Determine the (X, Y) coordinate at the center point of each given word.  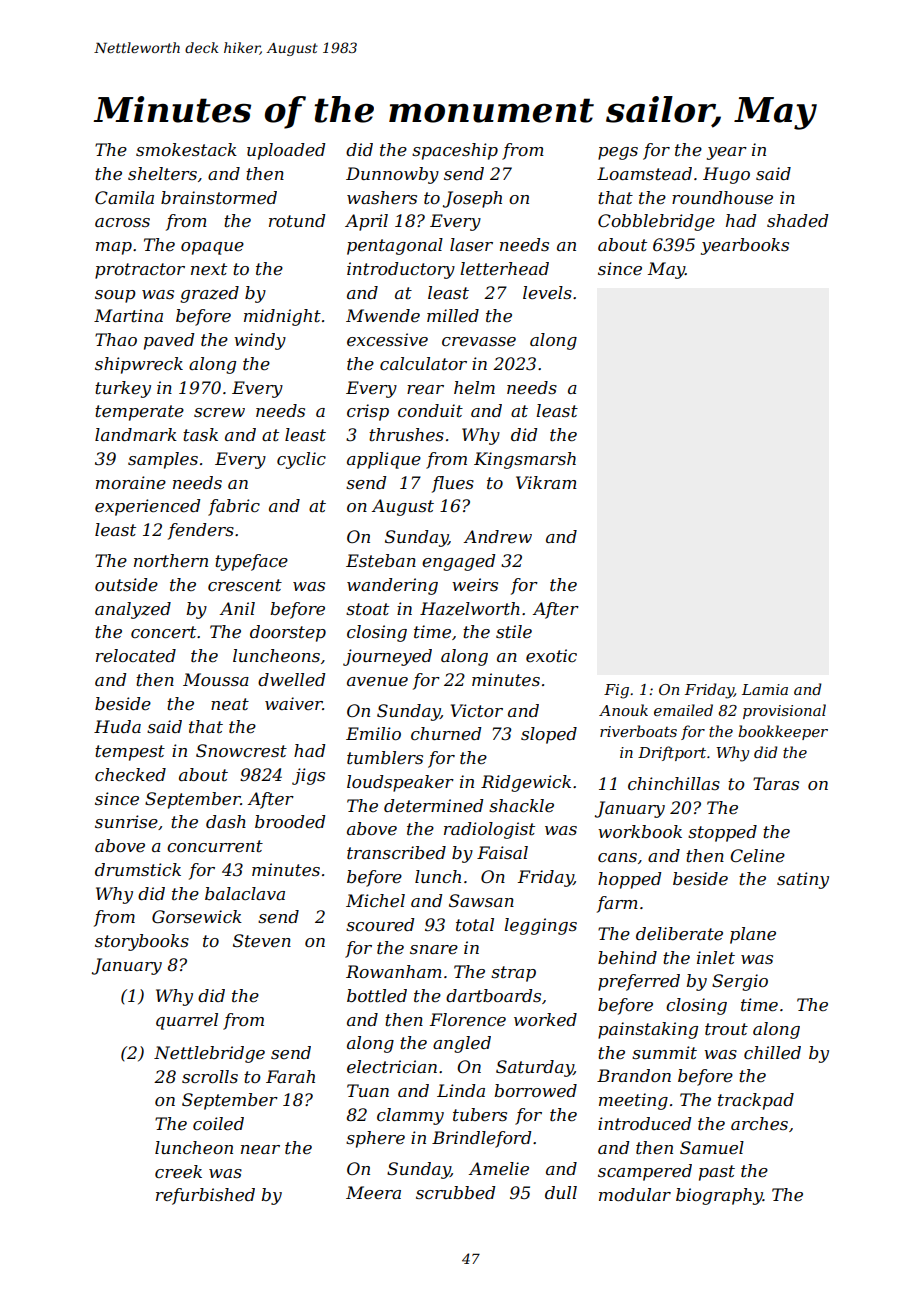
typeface (251, 562)
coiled (218, 1123)
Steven (262, 940)
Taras (776, 783)
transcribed (396, 852)
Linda (461, 1090)
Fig (616, 691)
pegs (618, 153)
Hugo (726, 175)
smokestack (186, 149)
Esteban (381, 560)
